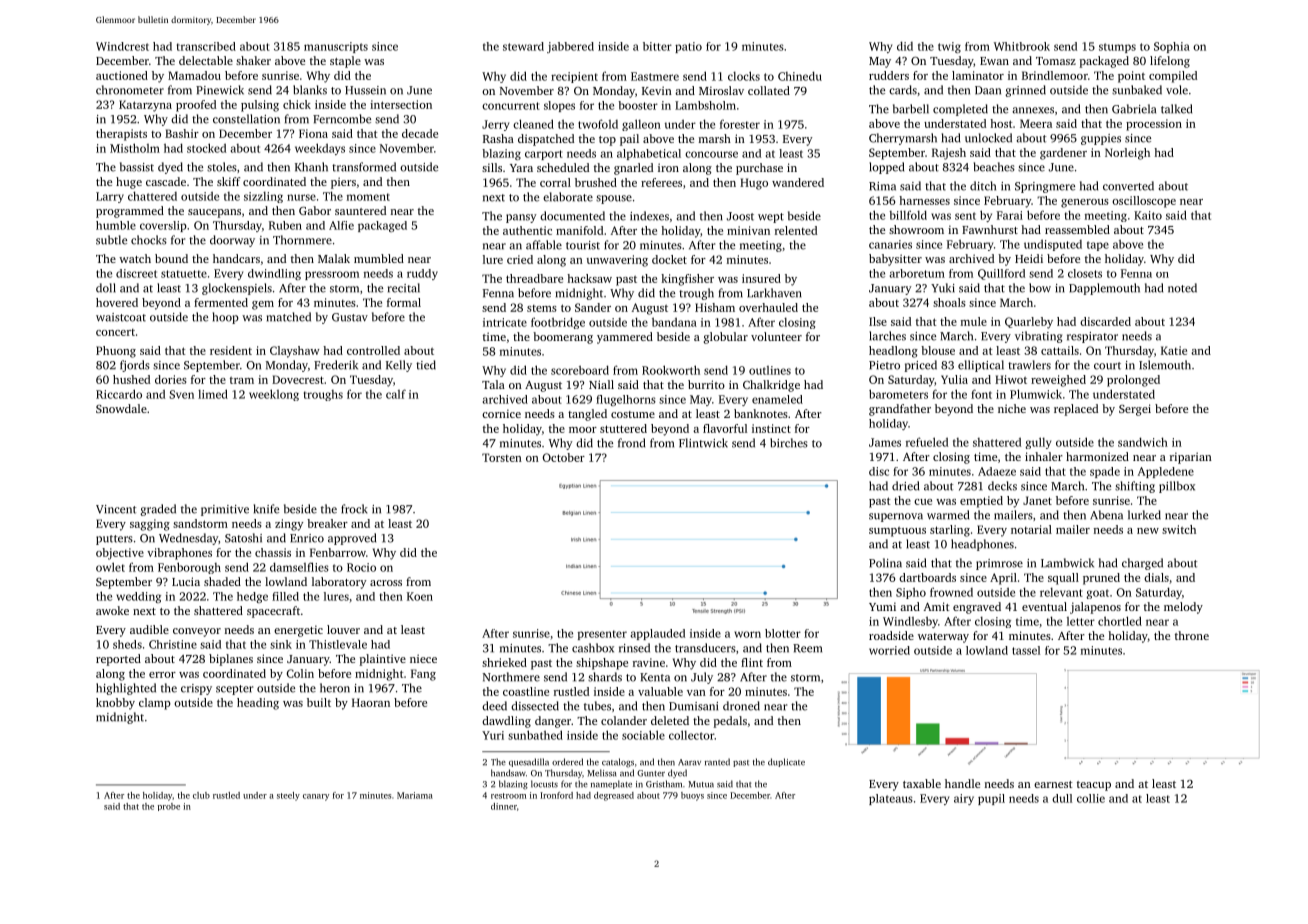 The image size is (1308, 924). Describe the element at coordinates (1134, 109) in the image. I see `Gabriela` at that location.
